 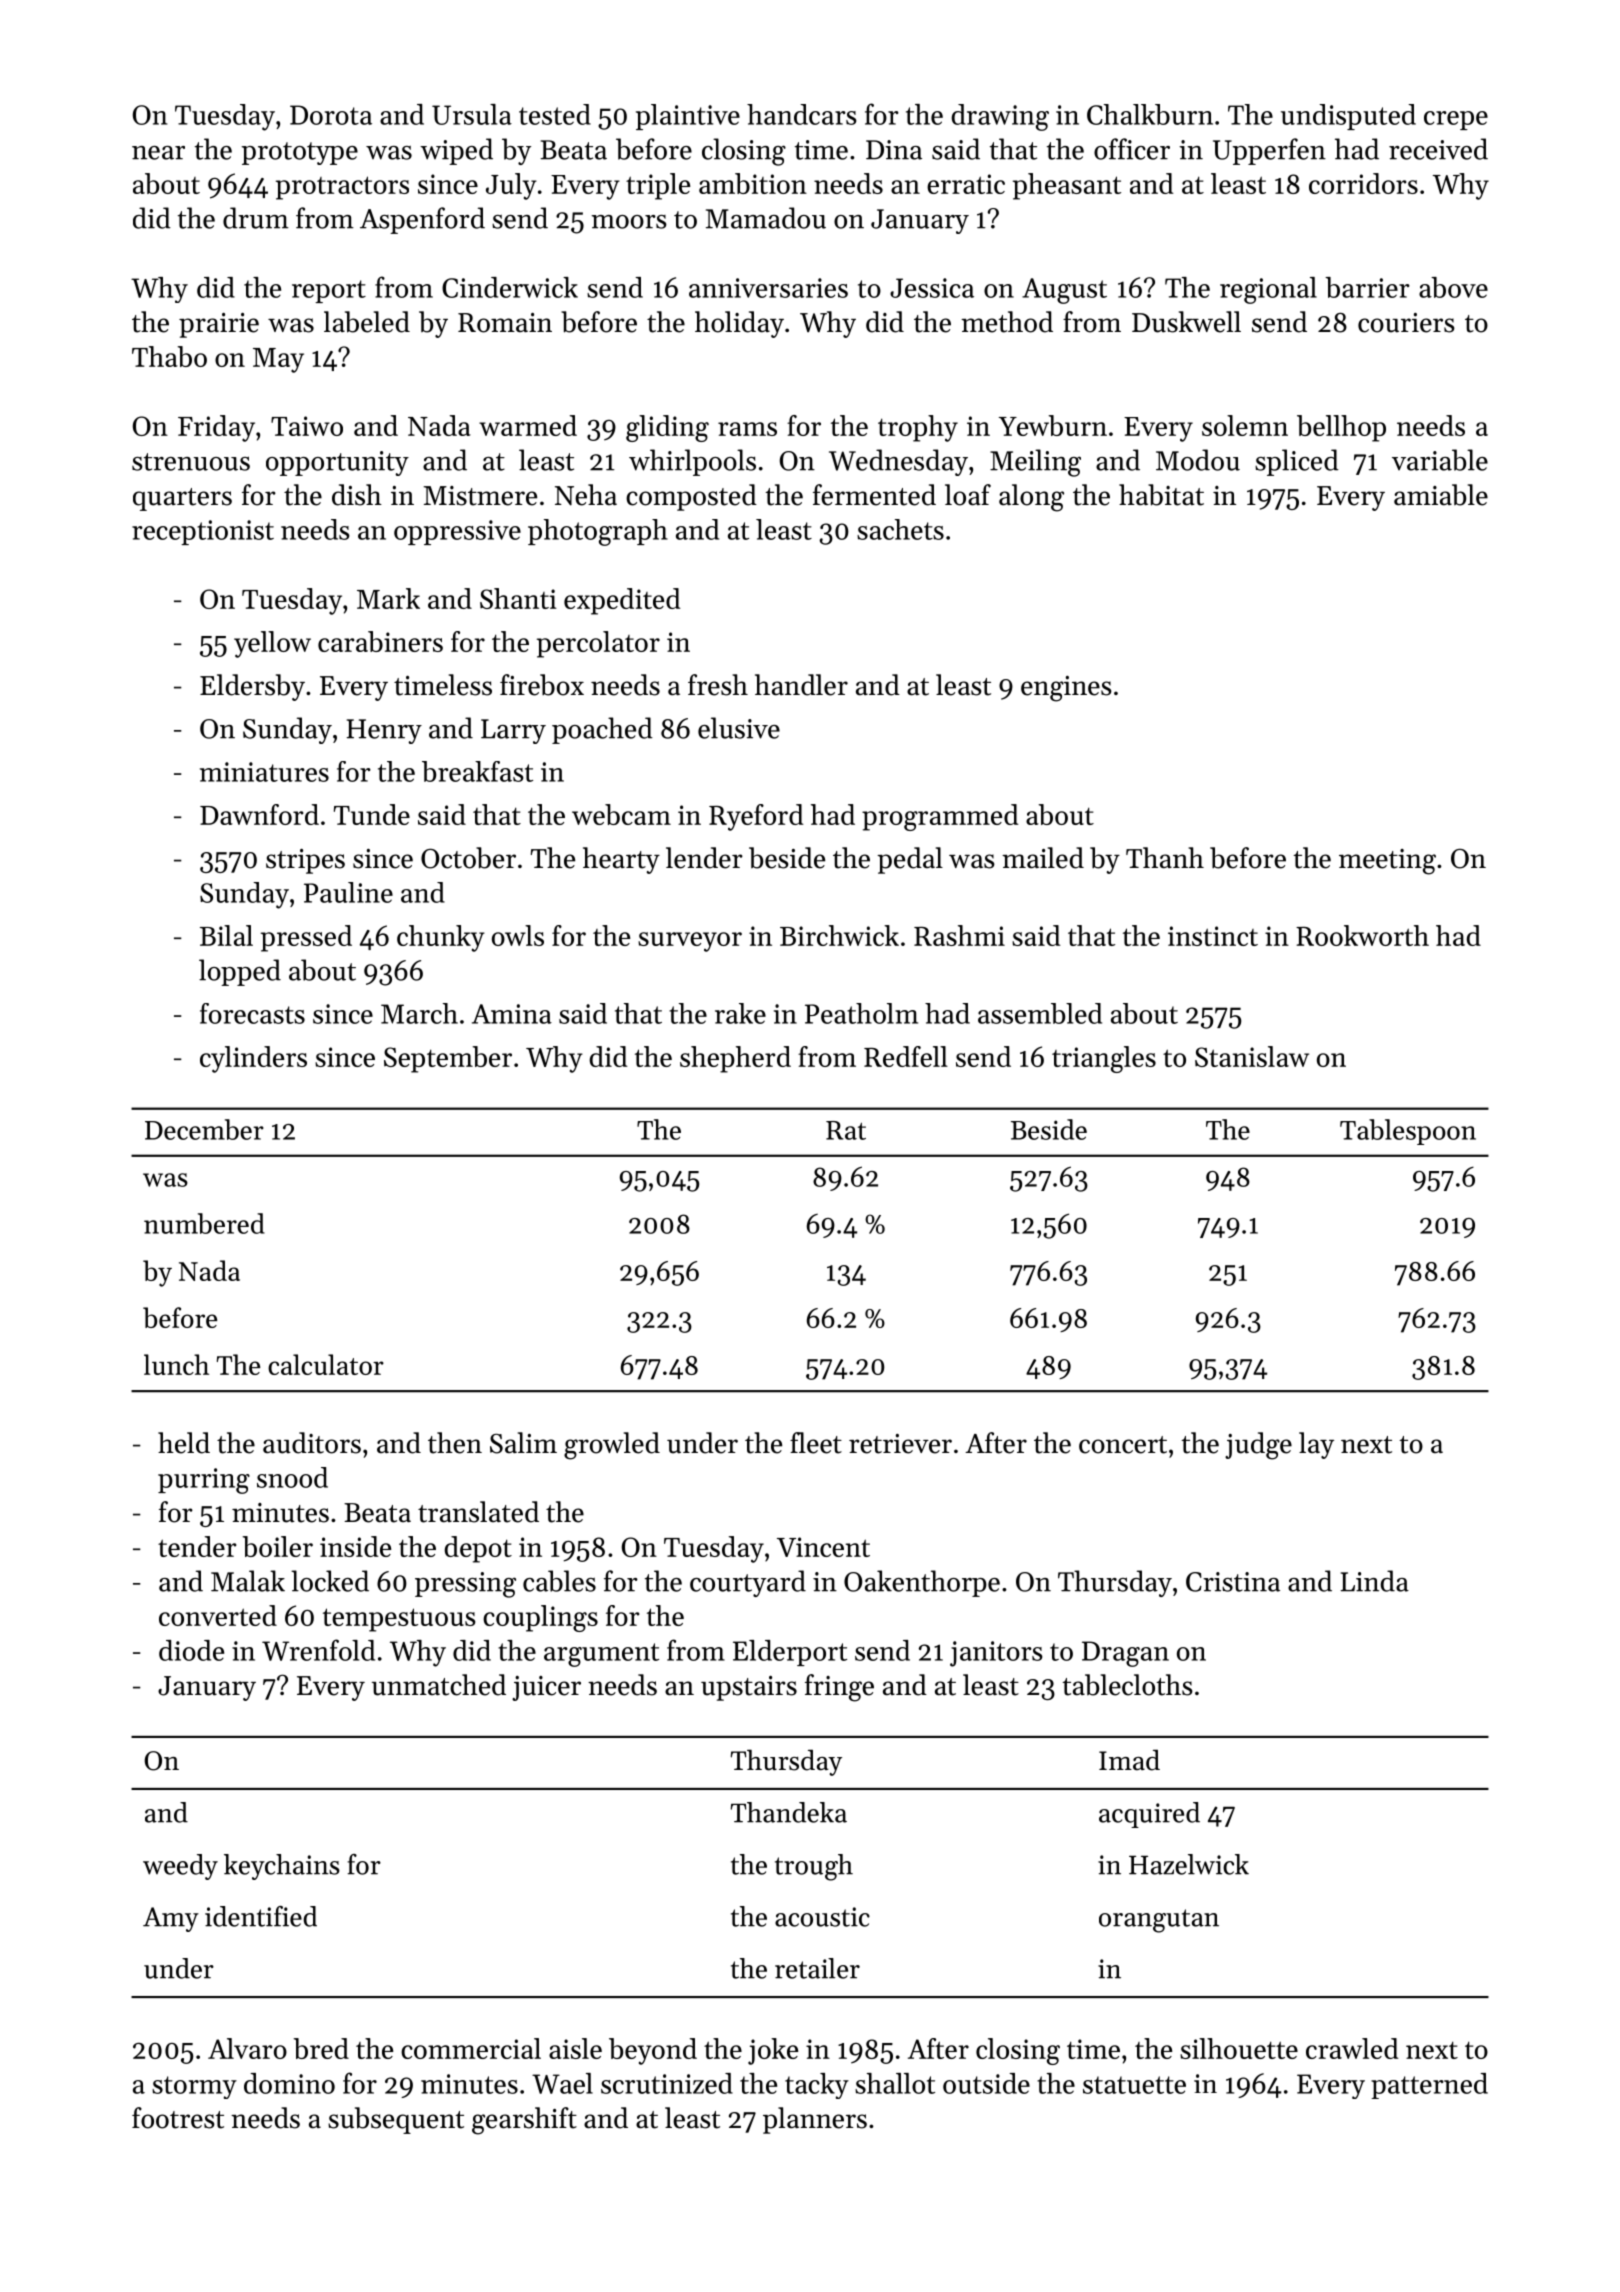 What do you see at coordinates (1387, 862) in the image?
I see `meeting` at bounding box center [1387, 862].
